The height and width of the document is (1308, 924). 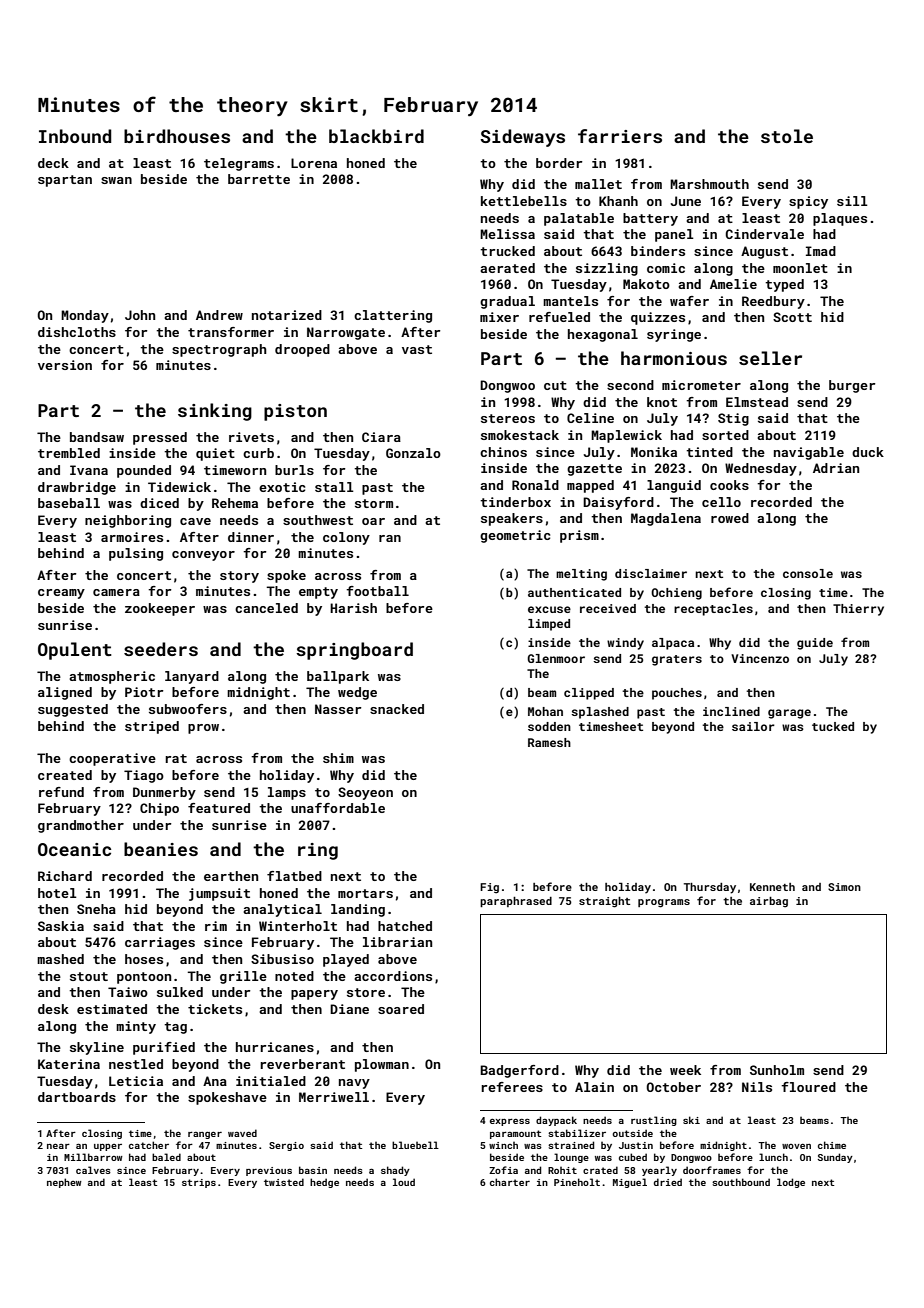 I want to click on Kenneth, so click(x=772, y=887).
